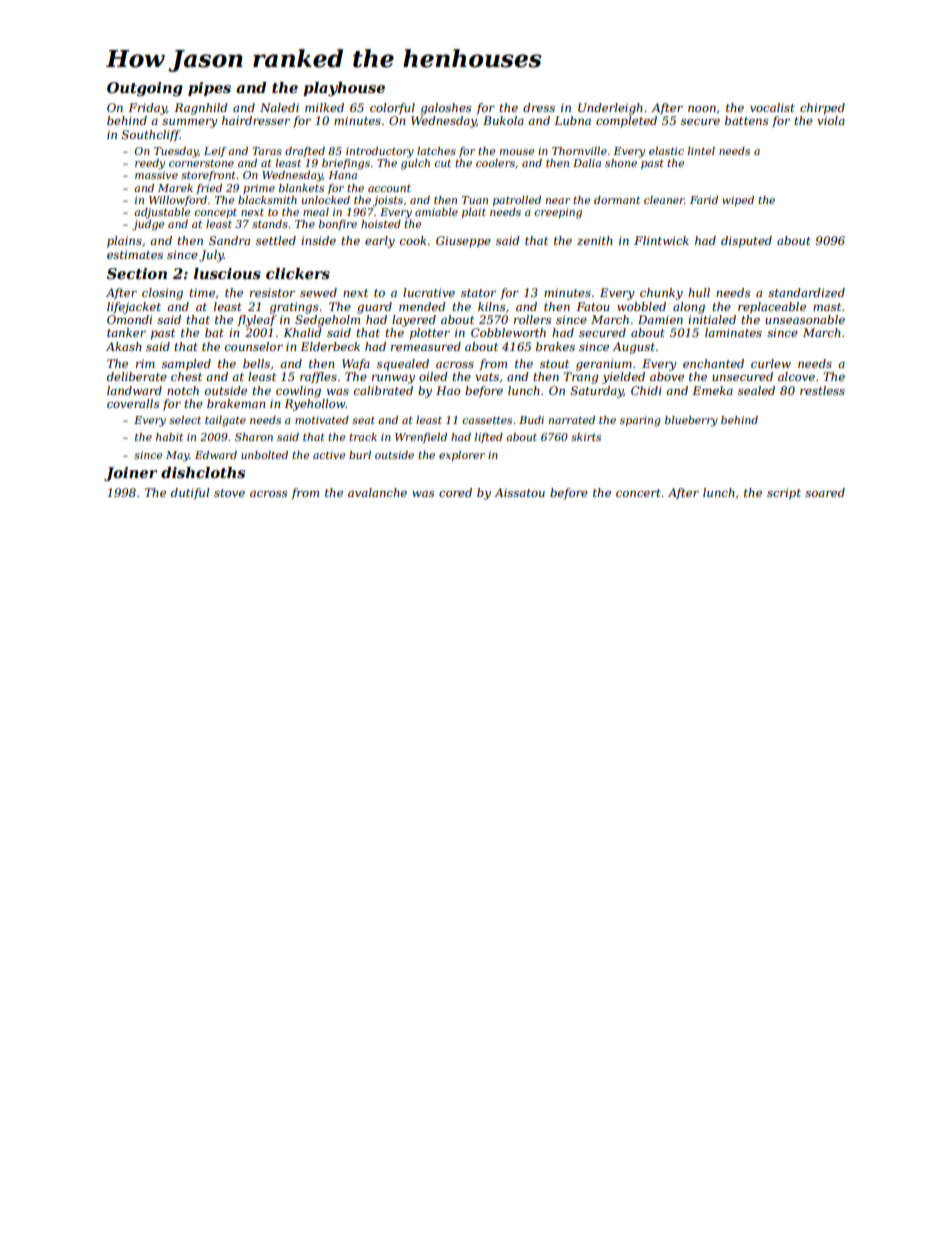 This screenshot has height=1233, width=952. What do you see at coordinates (264, 455) in the screenshot?
I see `unbolted` at bounding box center [264, 455].
